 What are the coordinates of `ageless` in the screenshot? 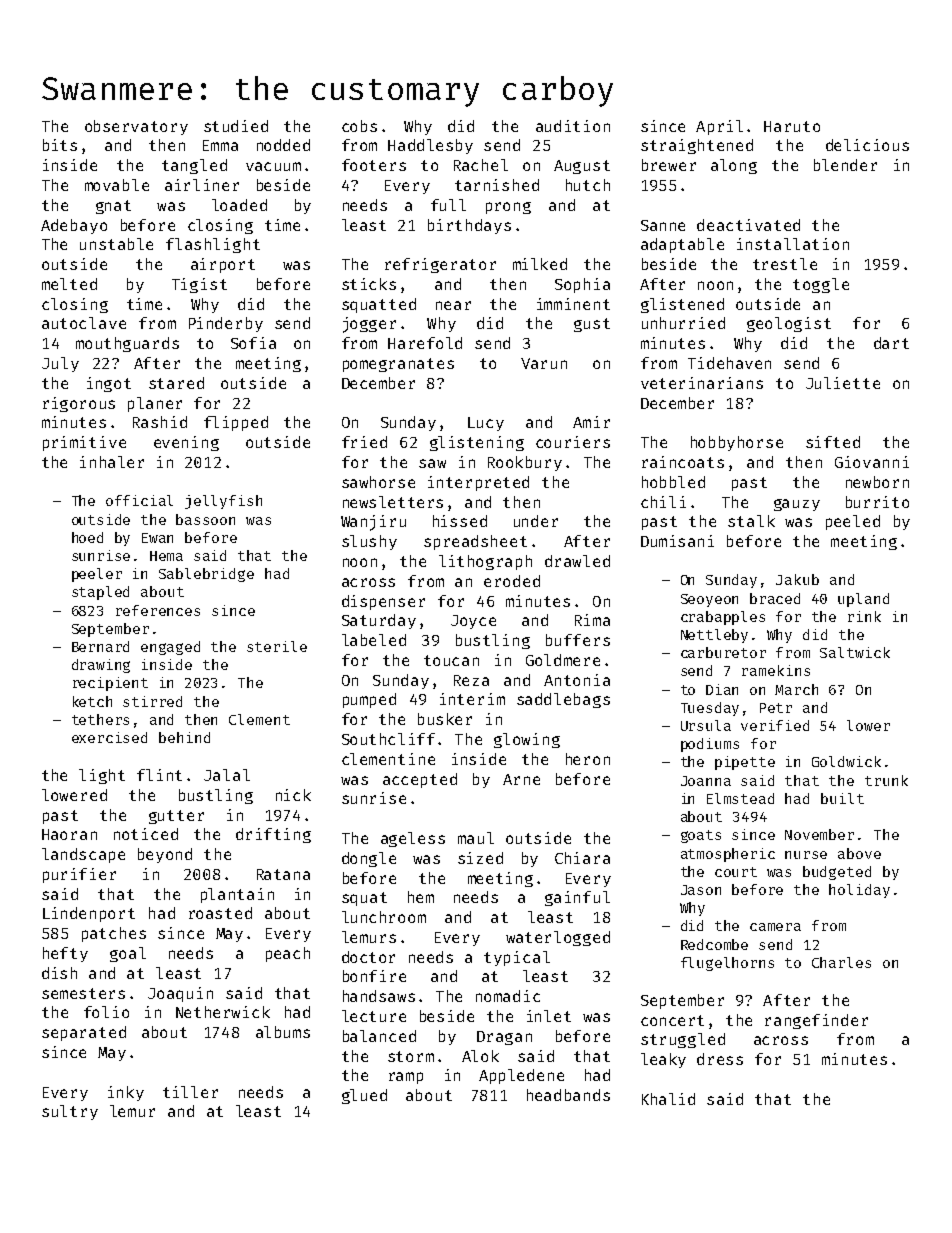 It's located at (413, 839).
